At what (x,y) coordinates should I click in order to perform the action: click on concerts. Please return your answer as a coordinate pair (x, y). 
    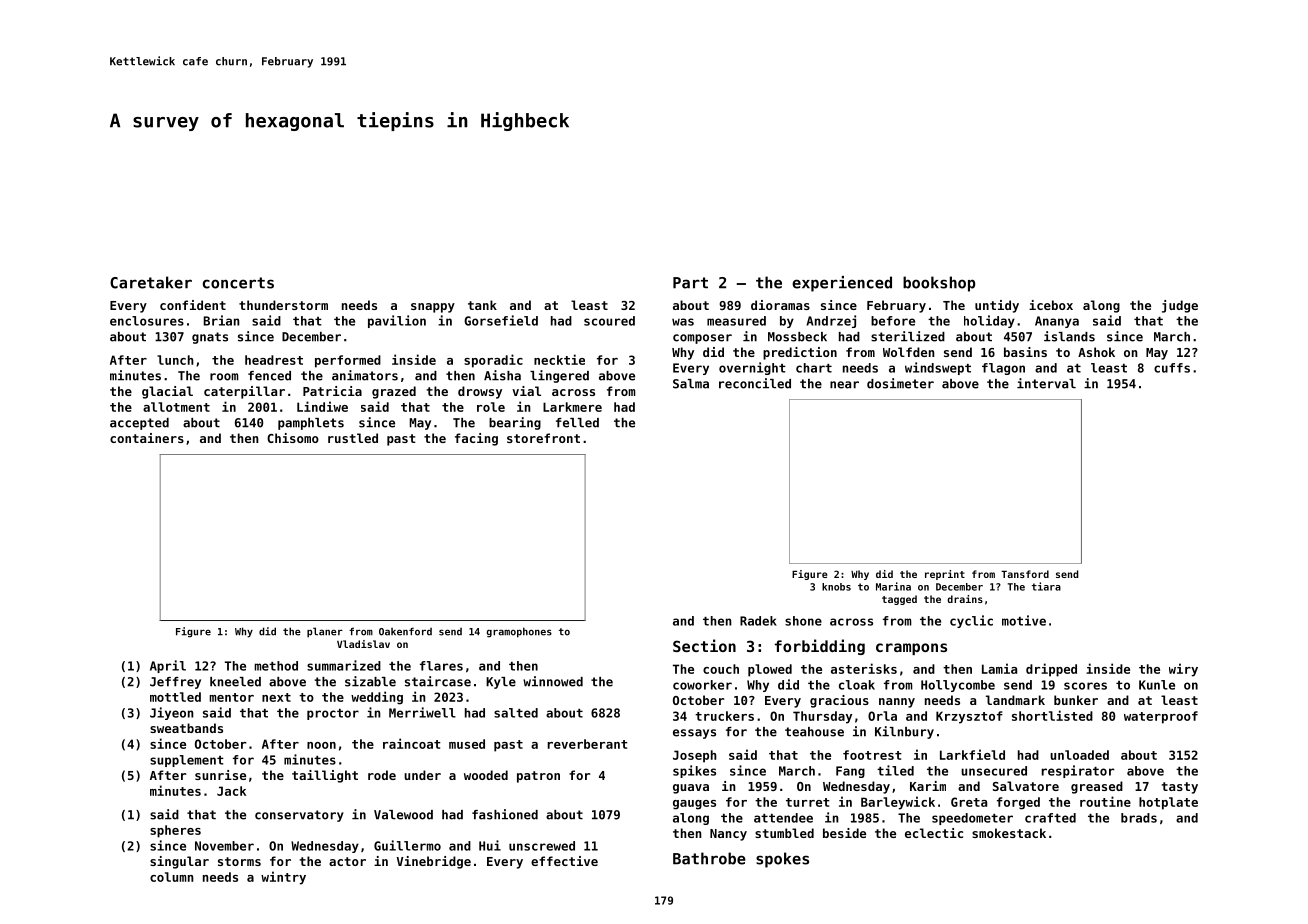
    Looking at the image, I should click on (238, 283).
